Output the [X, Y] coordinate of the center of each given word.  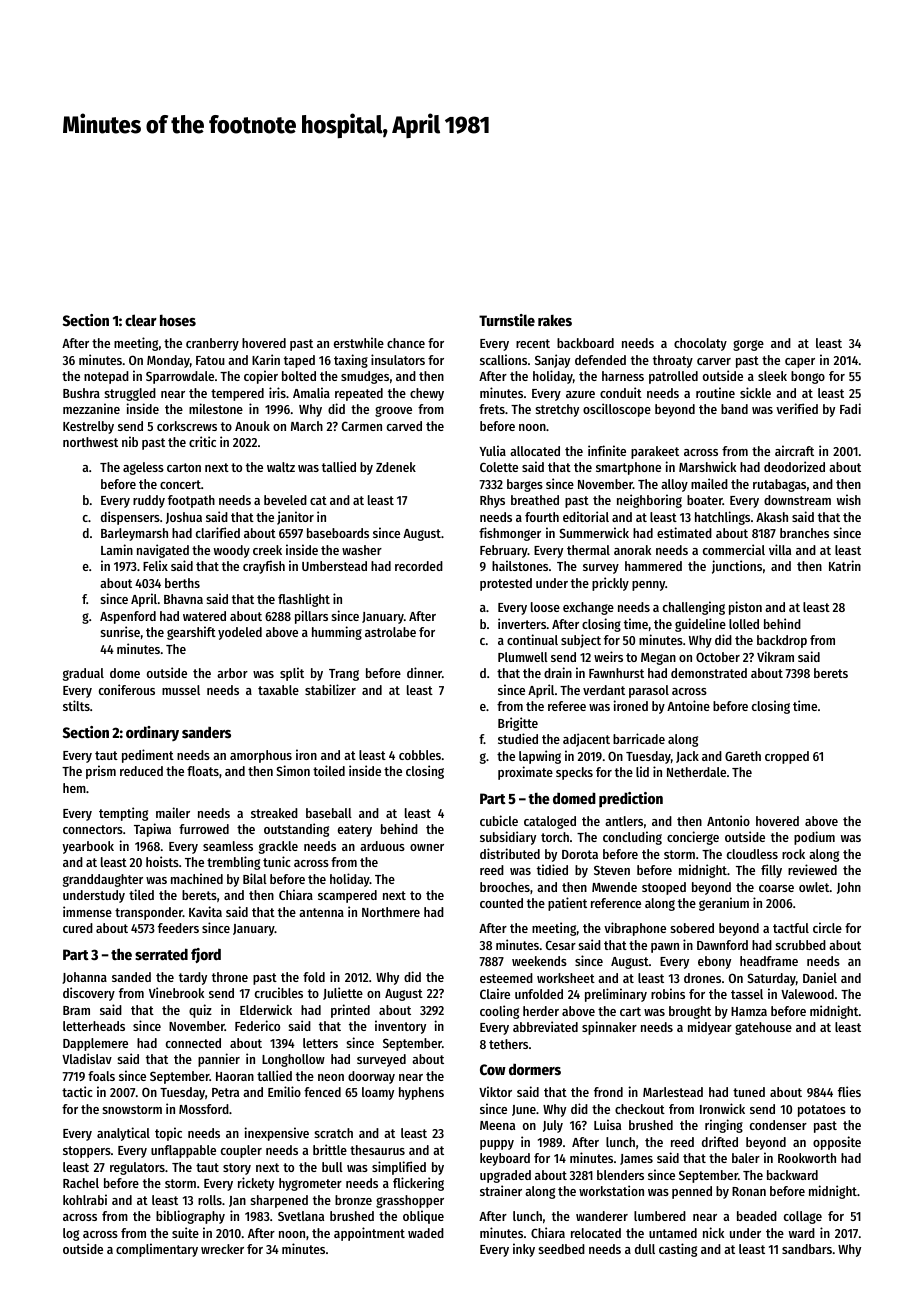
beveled [285, 500]
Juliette [343, 993]
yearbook [88, 847]
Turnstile [507, 320]
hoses [178, 320]
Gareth [743, 756]
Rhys [492, 501]
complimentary [157, 1250]
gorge [748, 345]
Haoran [235, 1076]
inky [524, 1250]
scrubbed [801, 945]
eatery [355, 831]
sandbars [807, 1249]
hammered [653, 566]
